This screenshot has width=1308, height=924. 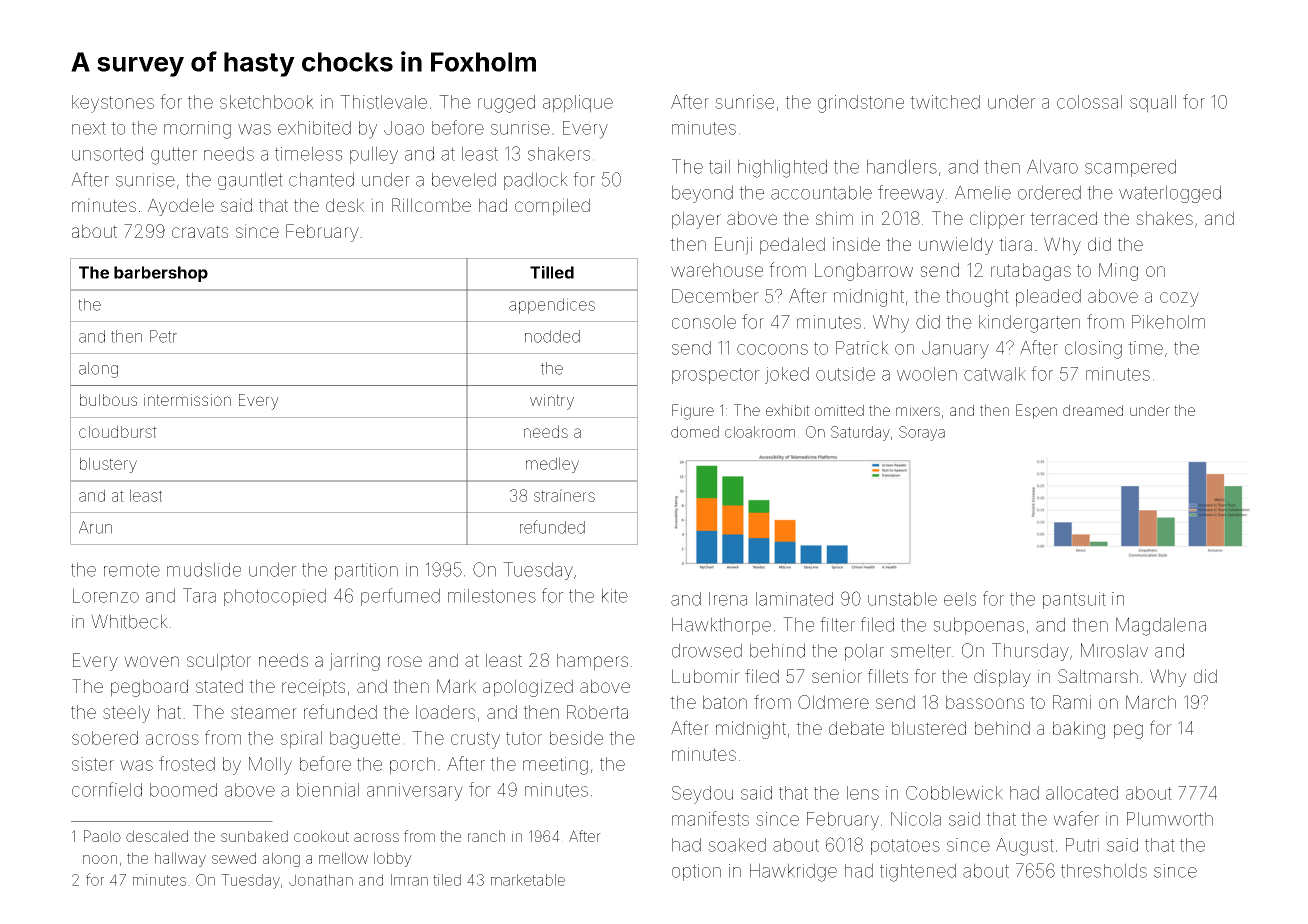 What do you see at coordinates (95, 527) in the screenshot?
I see `Arun` at bounding box center [95, 527].
